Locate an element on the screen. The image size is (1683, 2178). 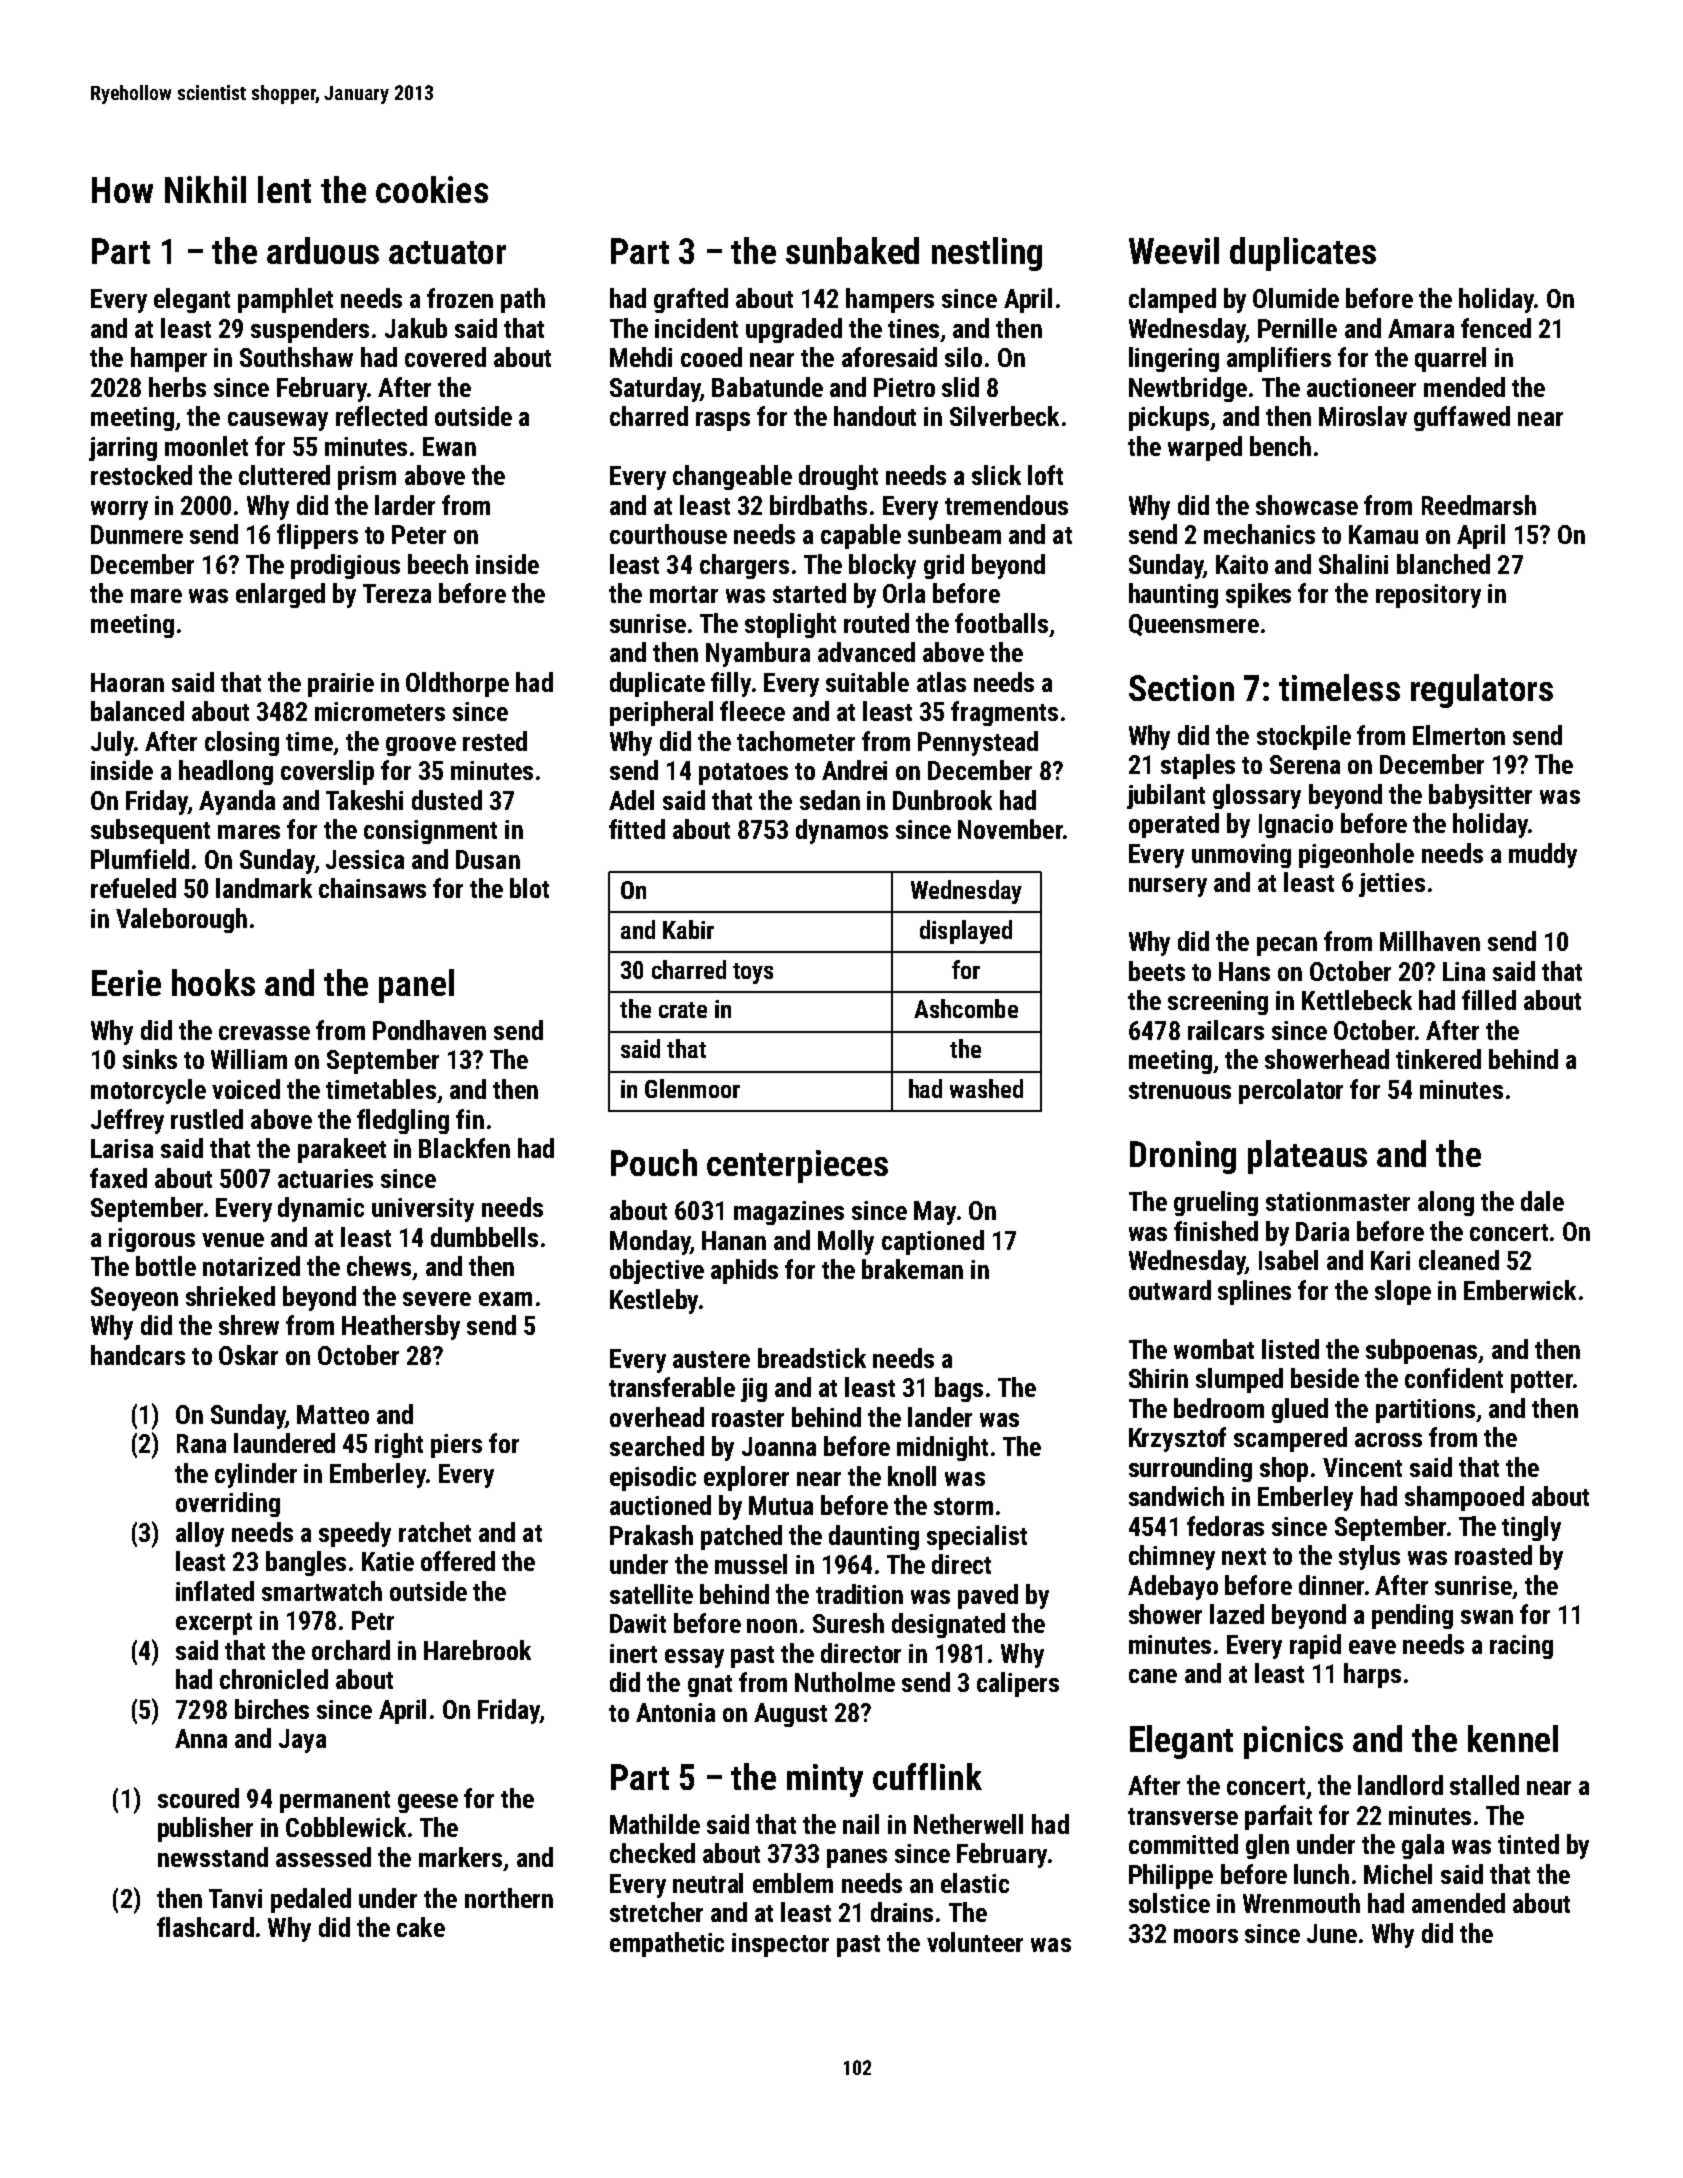
Kabir is located at coordinates (688, 929).
